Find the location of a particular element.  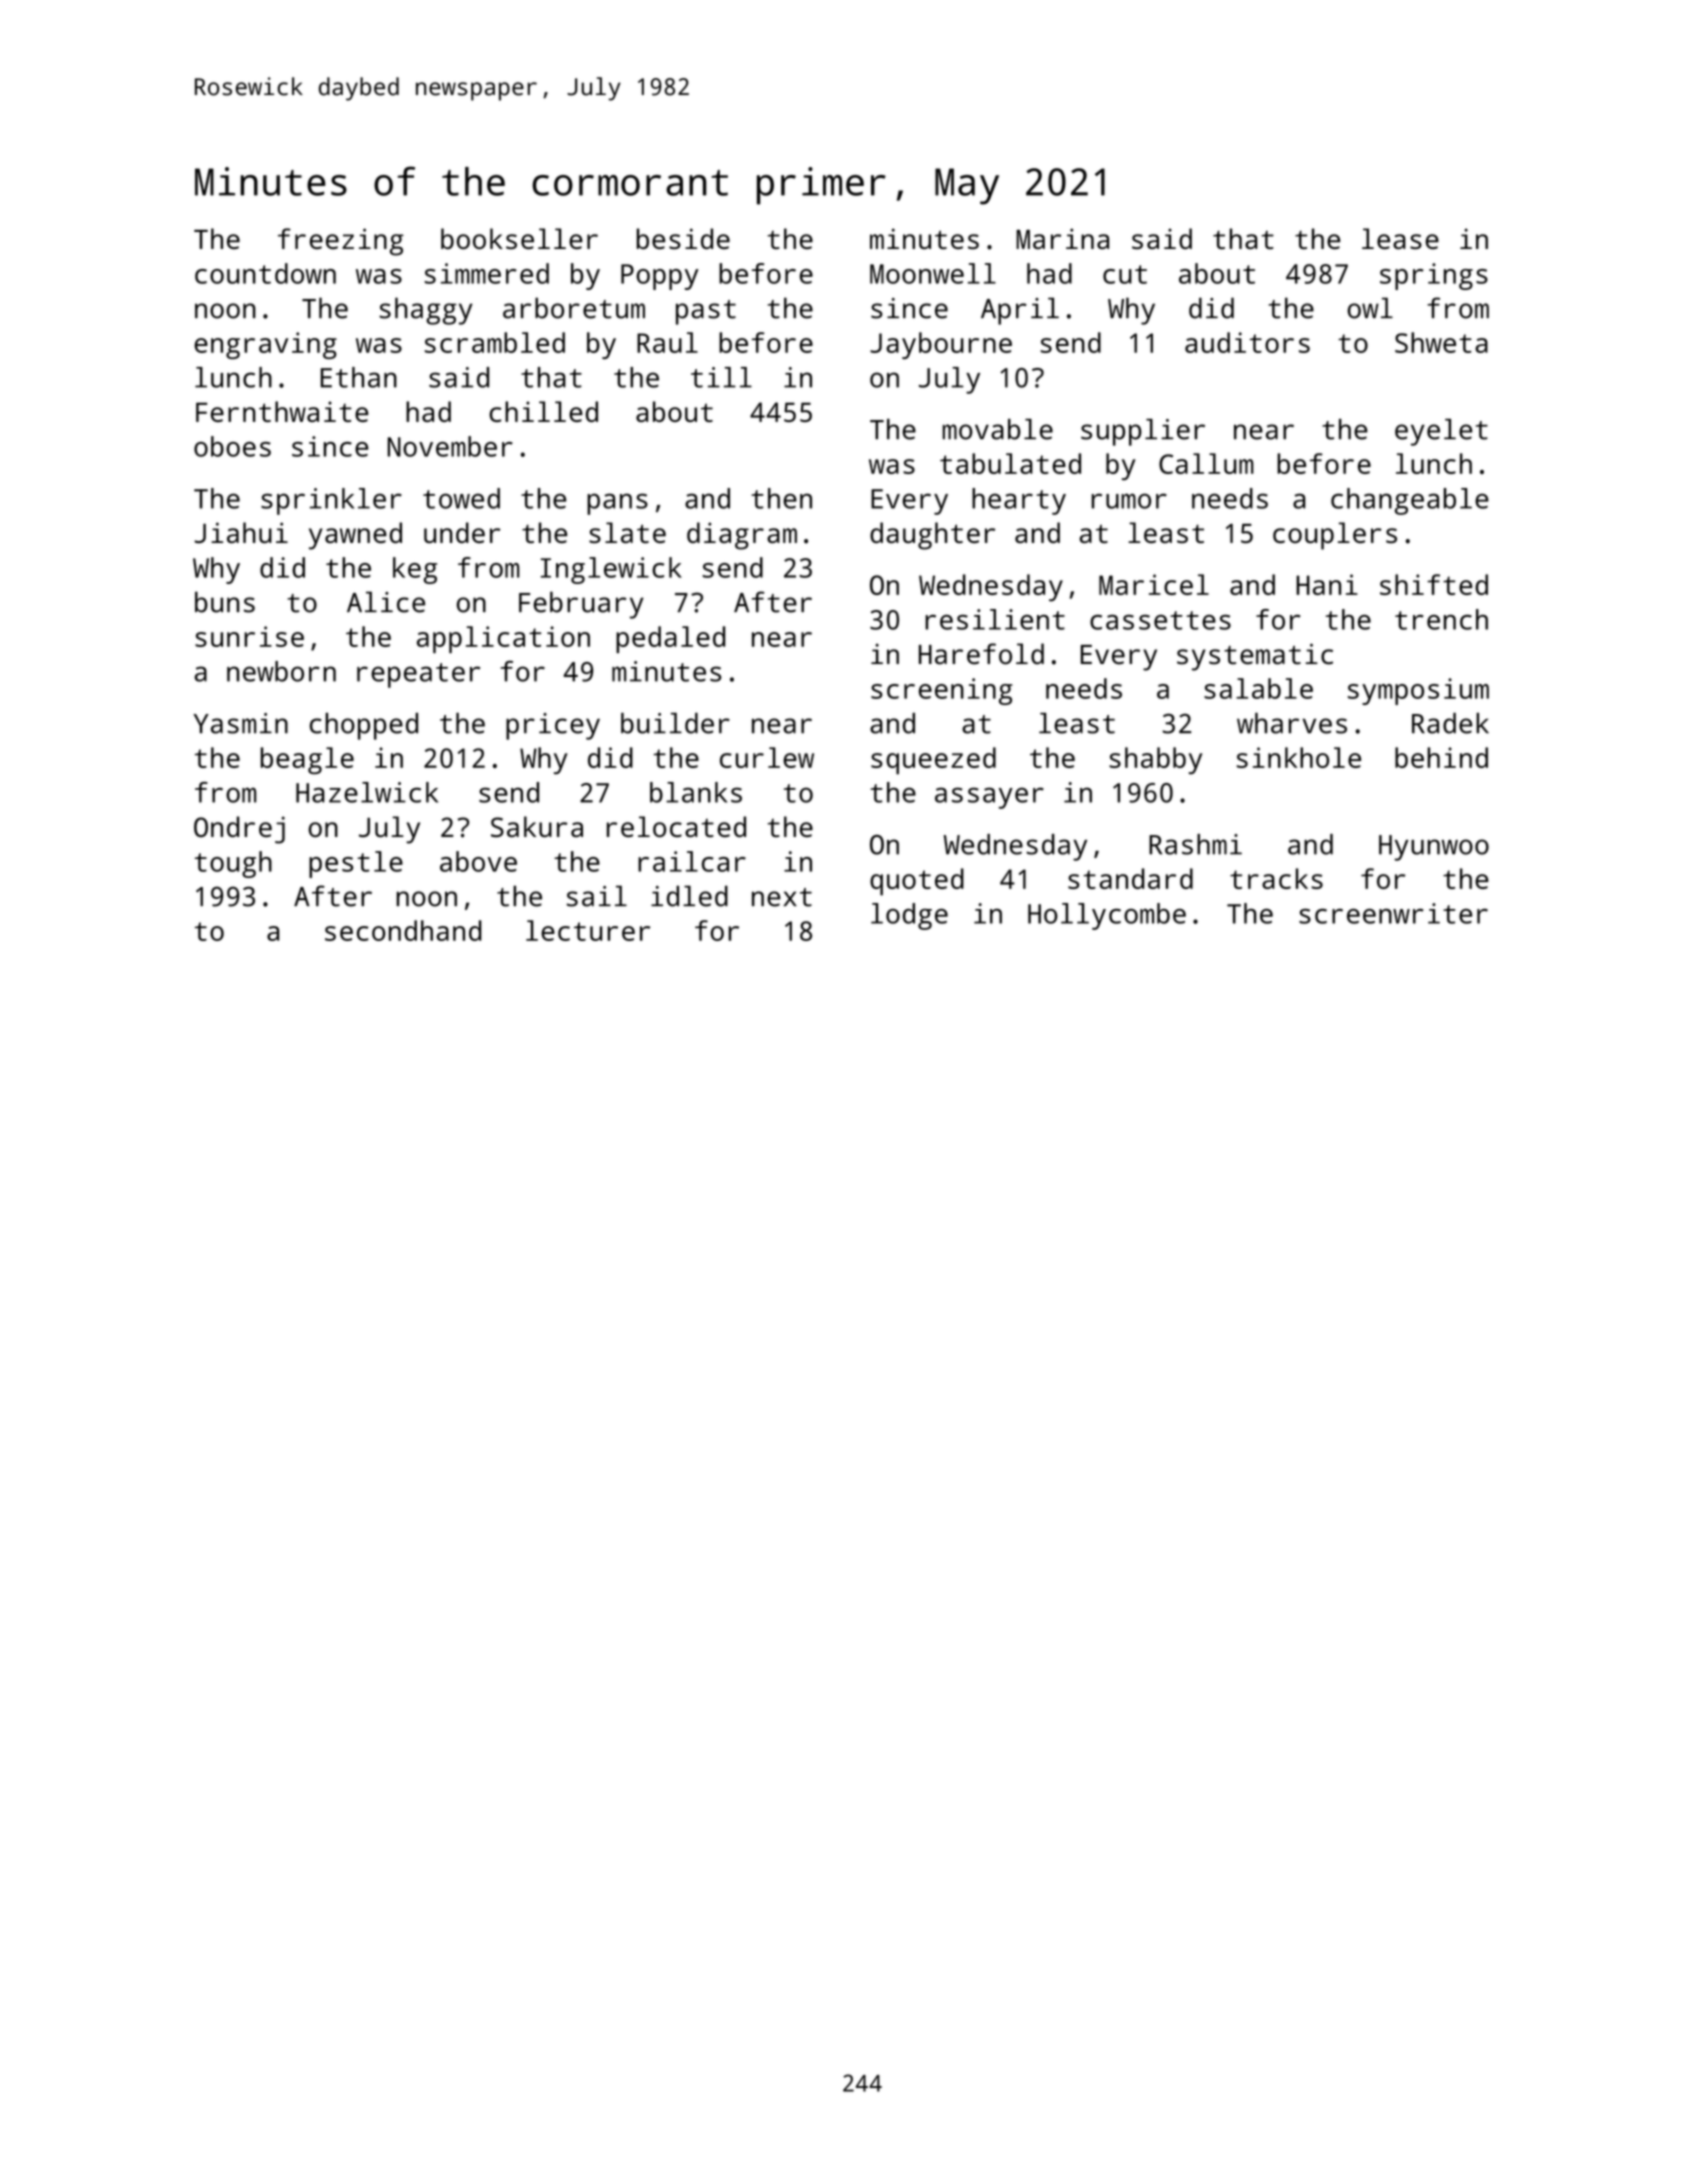

countdown is located at coordinates (265, 273).
